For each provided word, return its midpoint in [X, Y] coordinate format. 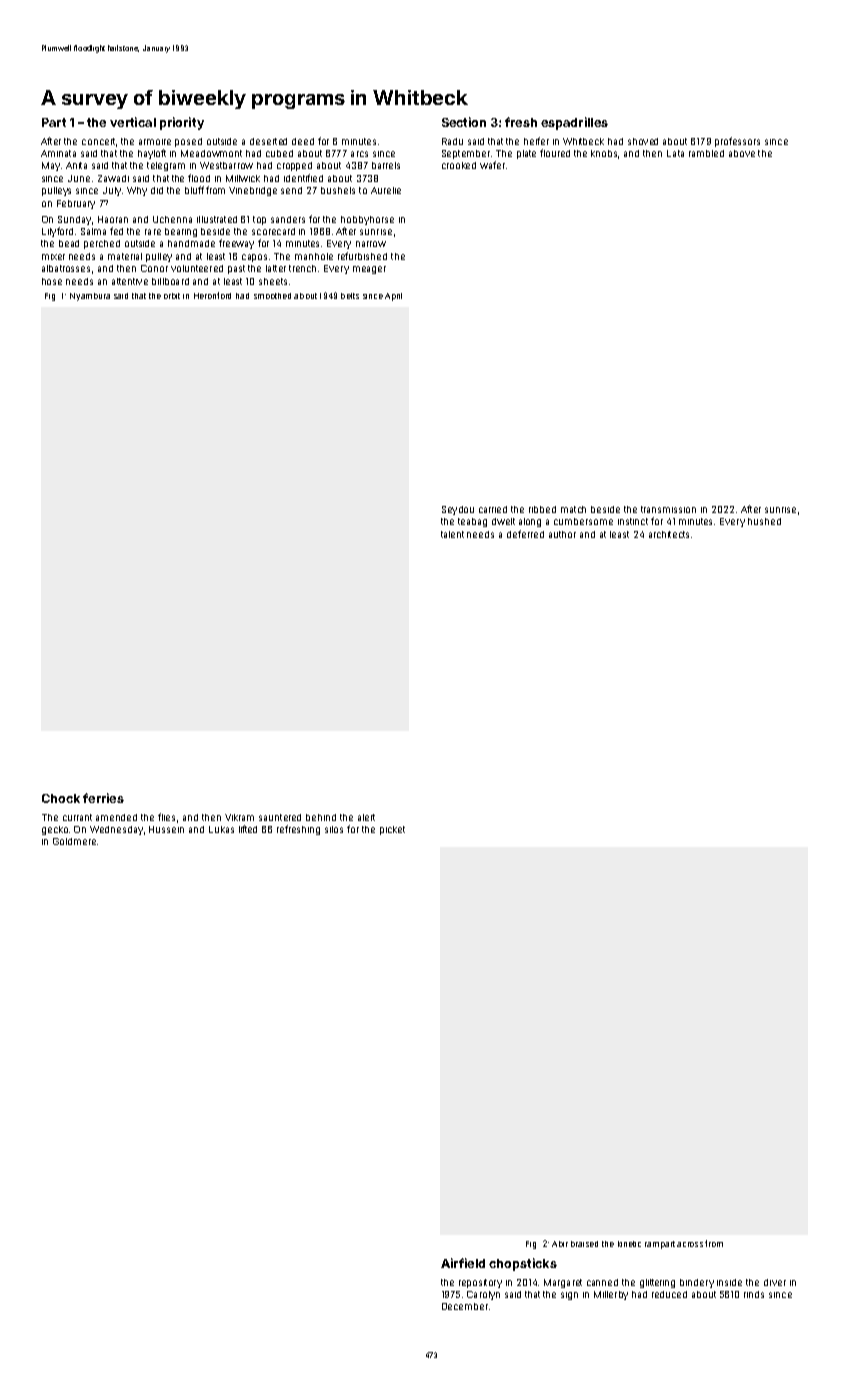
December [465, 1306]
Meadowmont [211, 153]
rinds [754, 1294]
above [742, 153]
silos [334, 829]
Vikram [239, 817]
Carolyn [483, 1295]
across [690, 1244]
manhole [314, 256]
